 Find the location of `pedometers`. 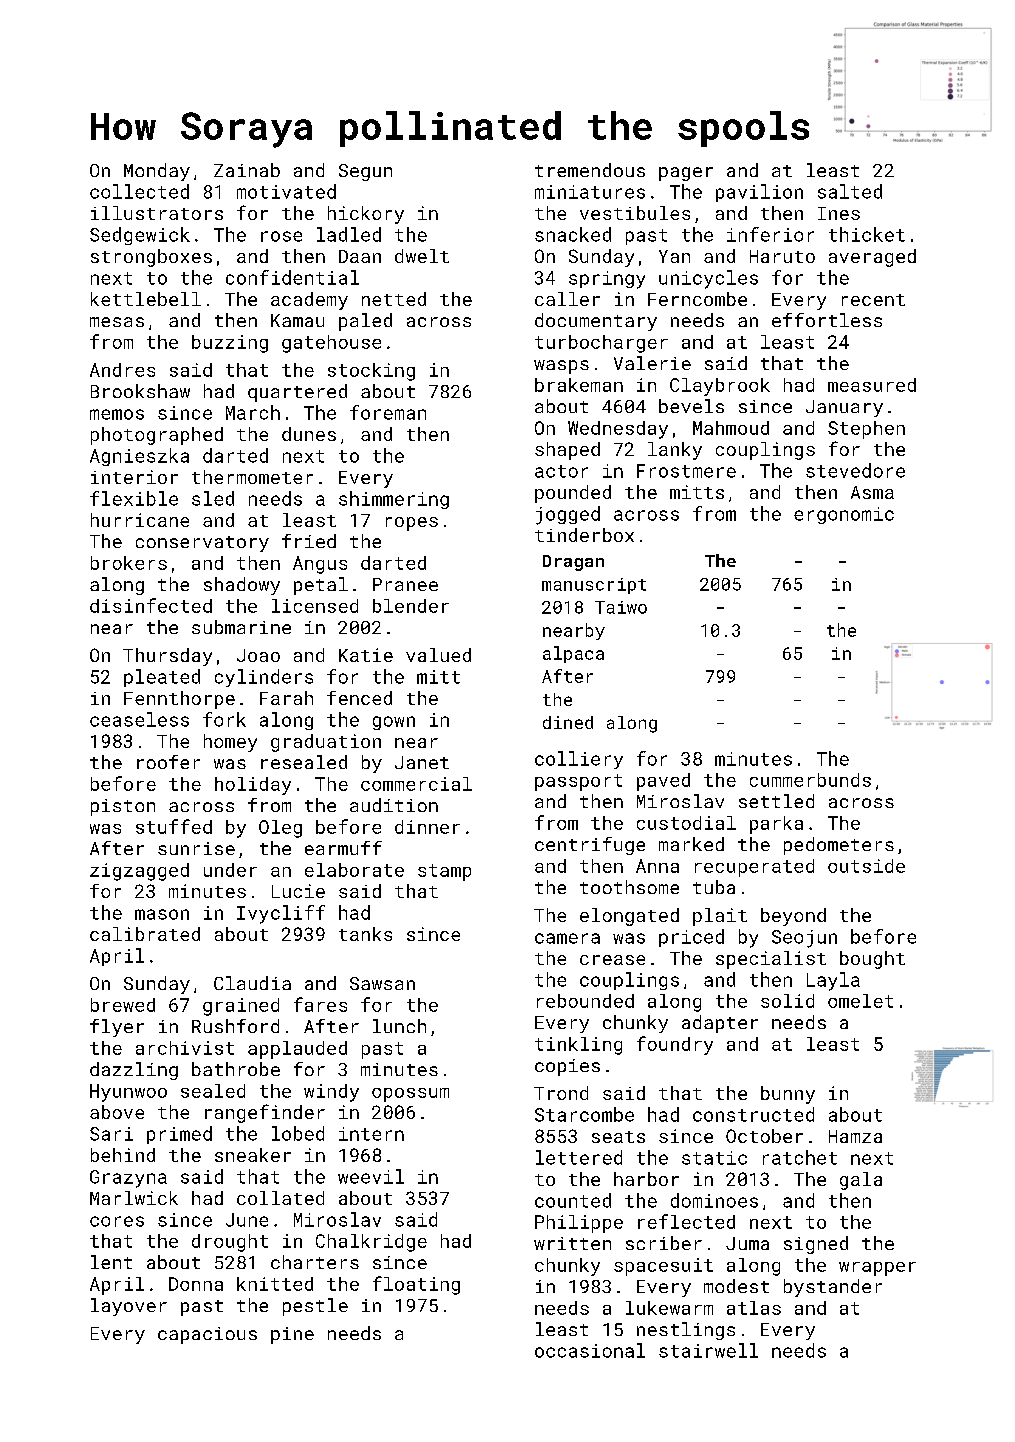

pedometers is located at coordinates (839, 846).
